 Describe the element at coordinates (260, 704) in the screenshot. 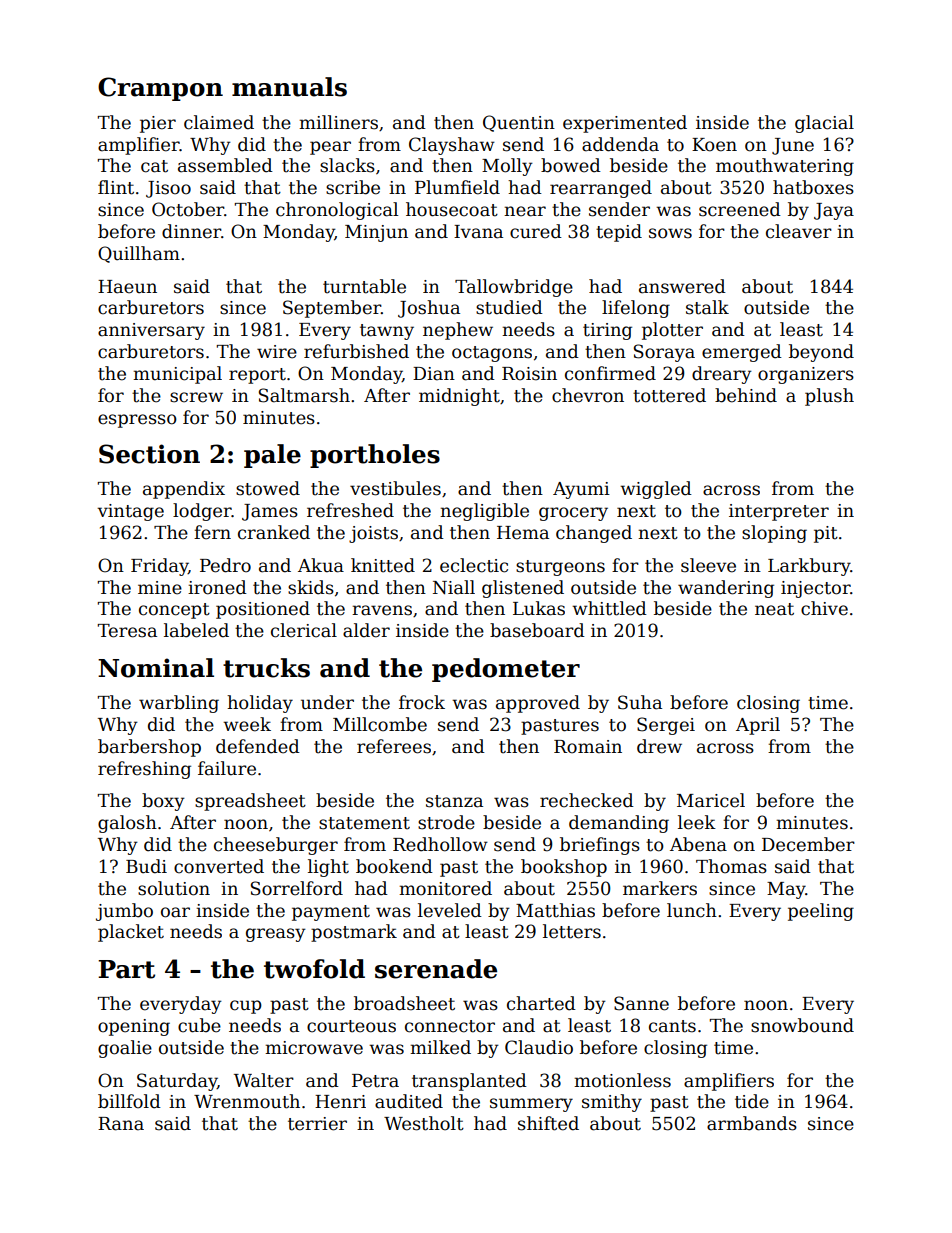

I see `holiday` at that location.
